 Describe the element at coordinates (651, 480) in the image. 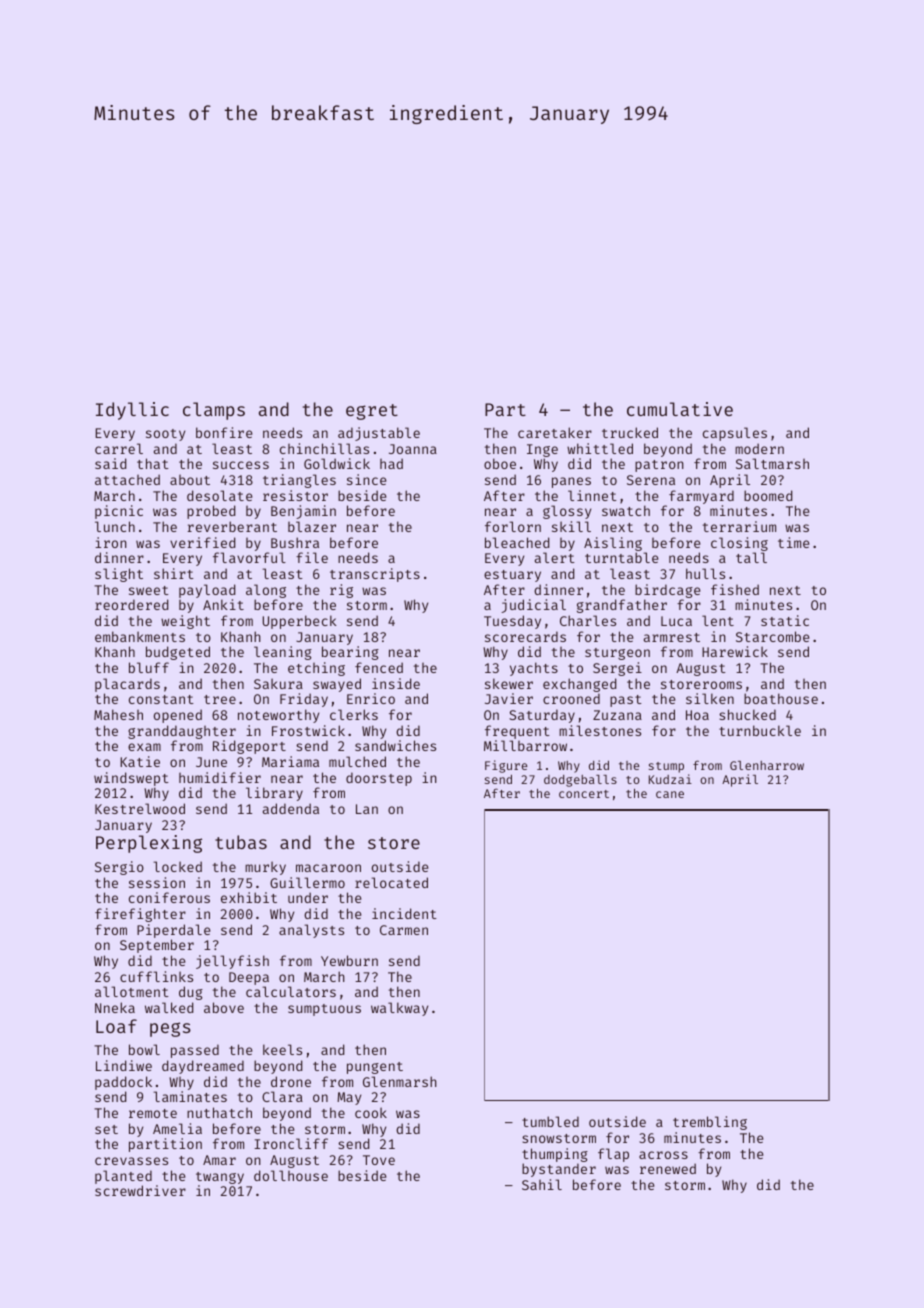

I see `Serena` at that location.
